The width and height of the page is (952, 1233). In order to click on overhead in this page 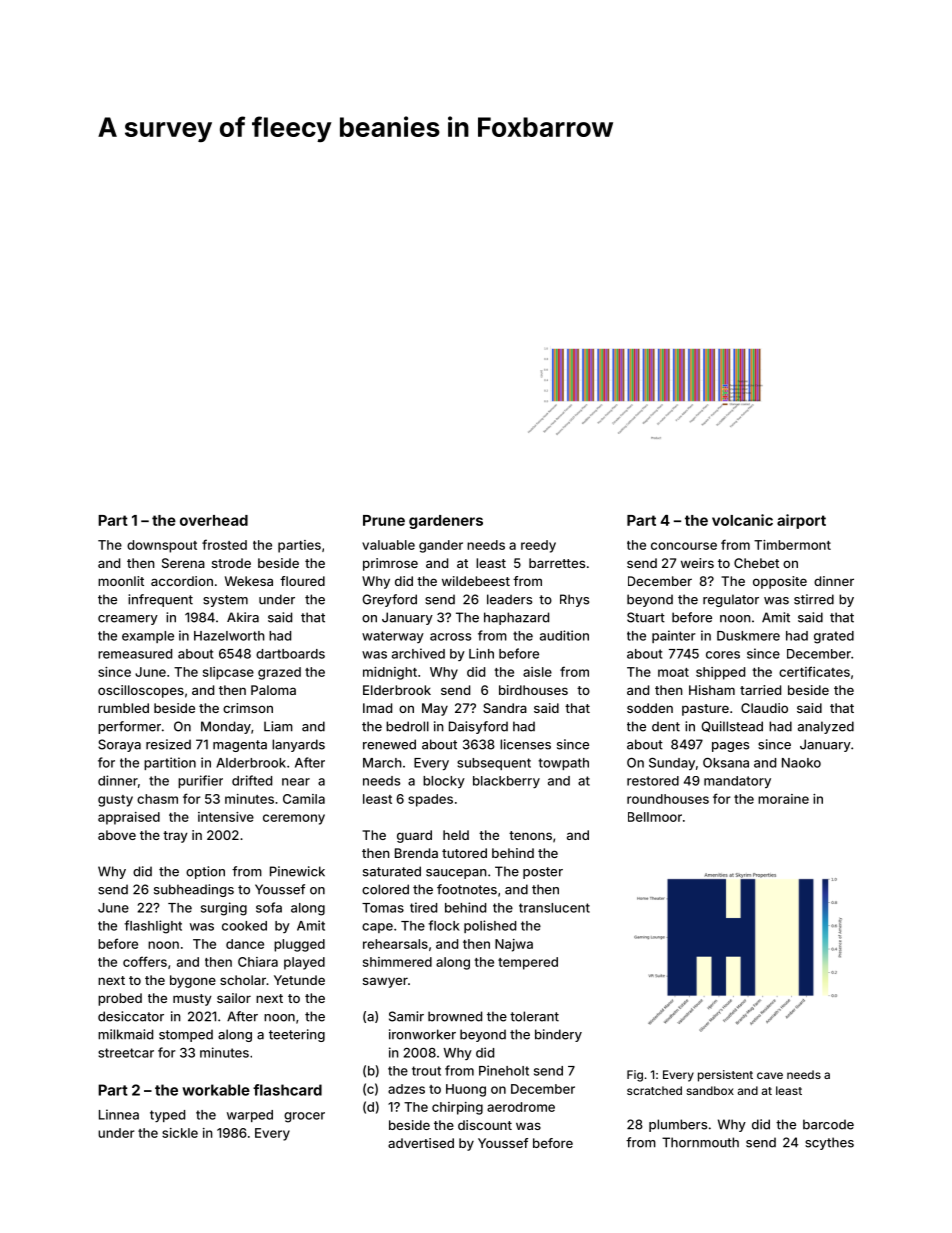, I will do `click(214, 520)`.
